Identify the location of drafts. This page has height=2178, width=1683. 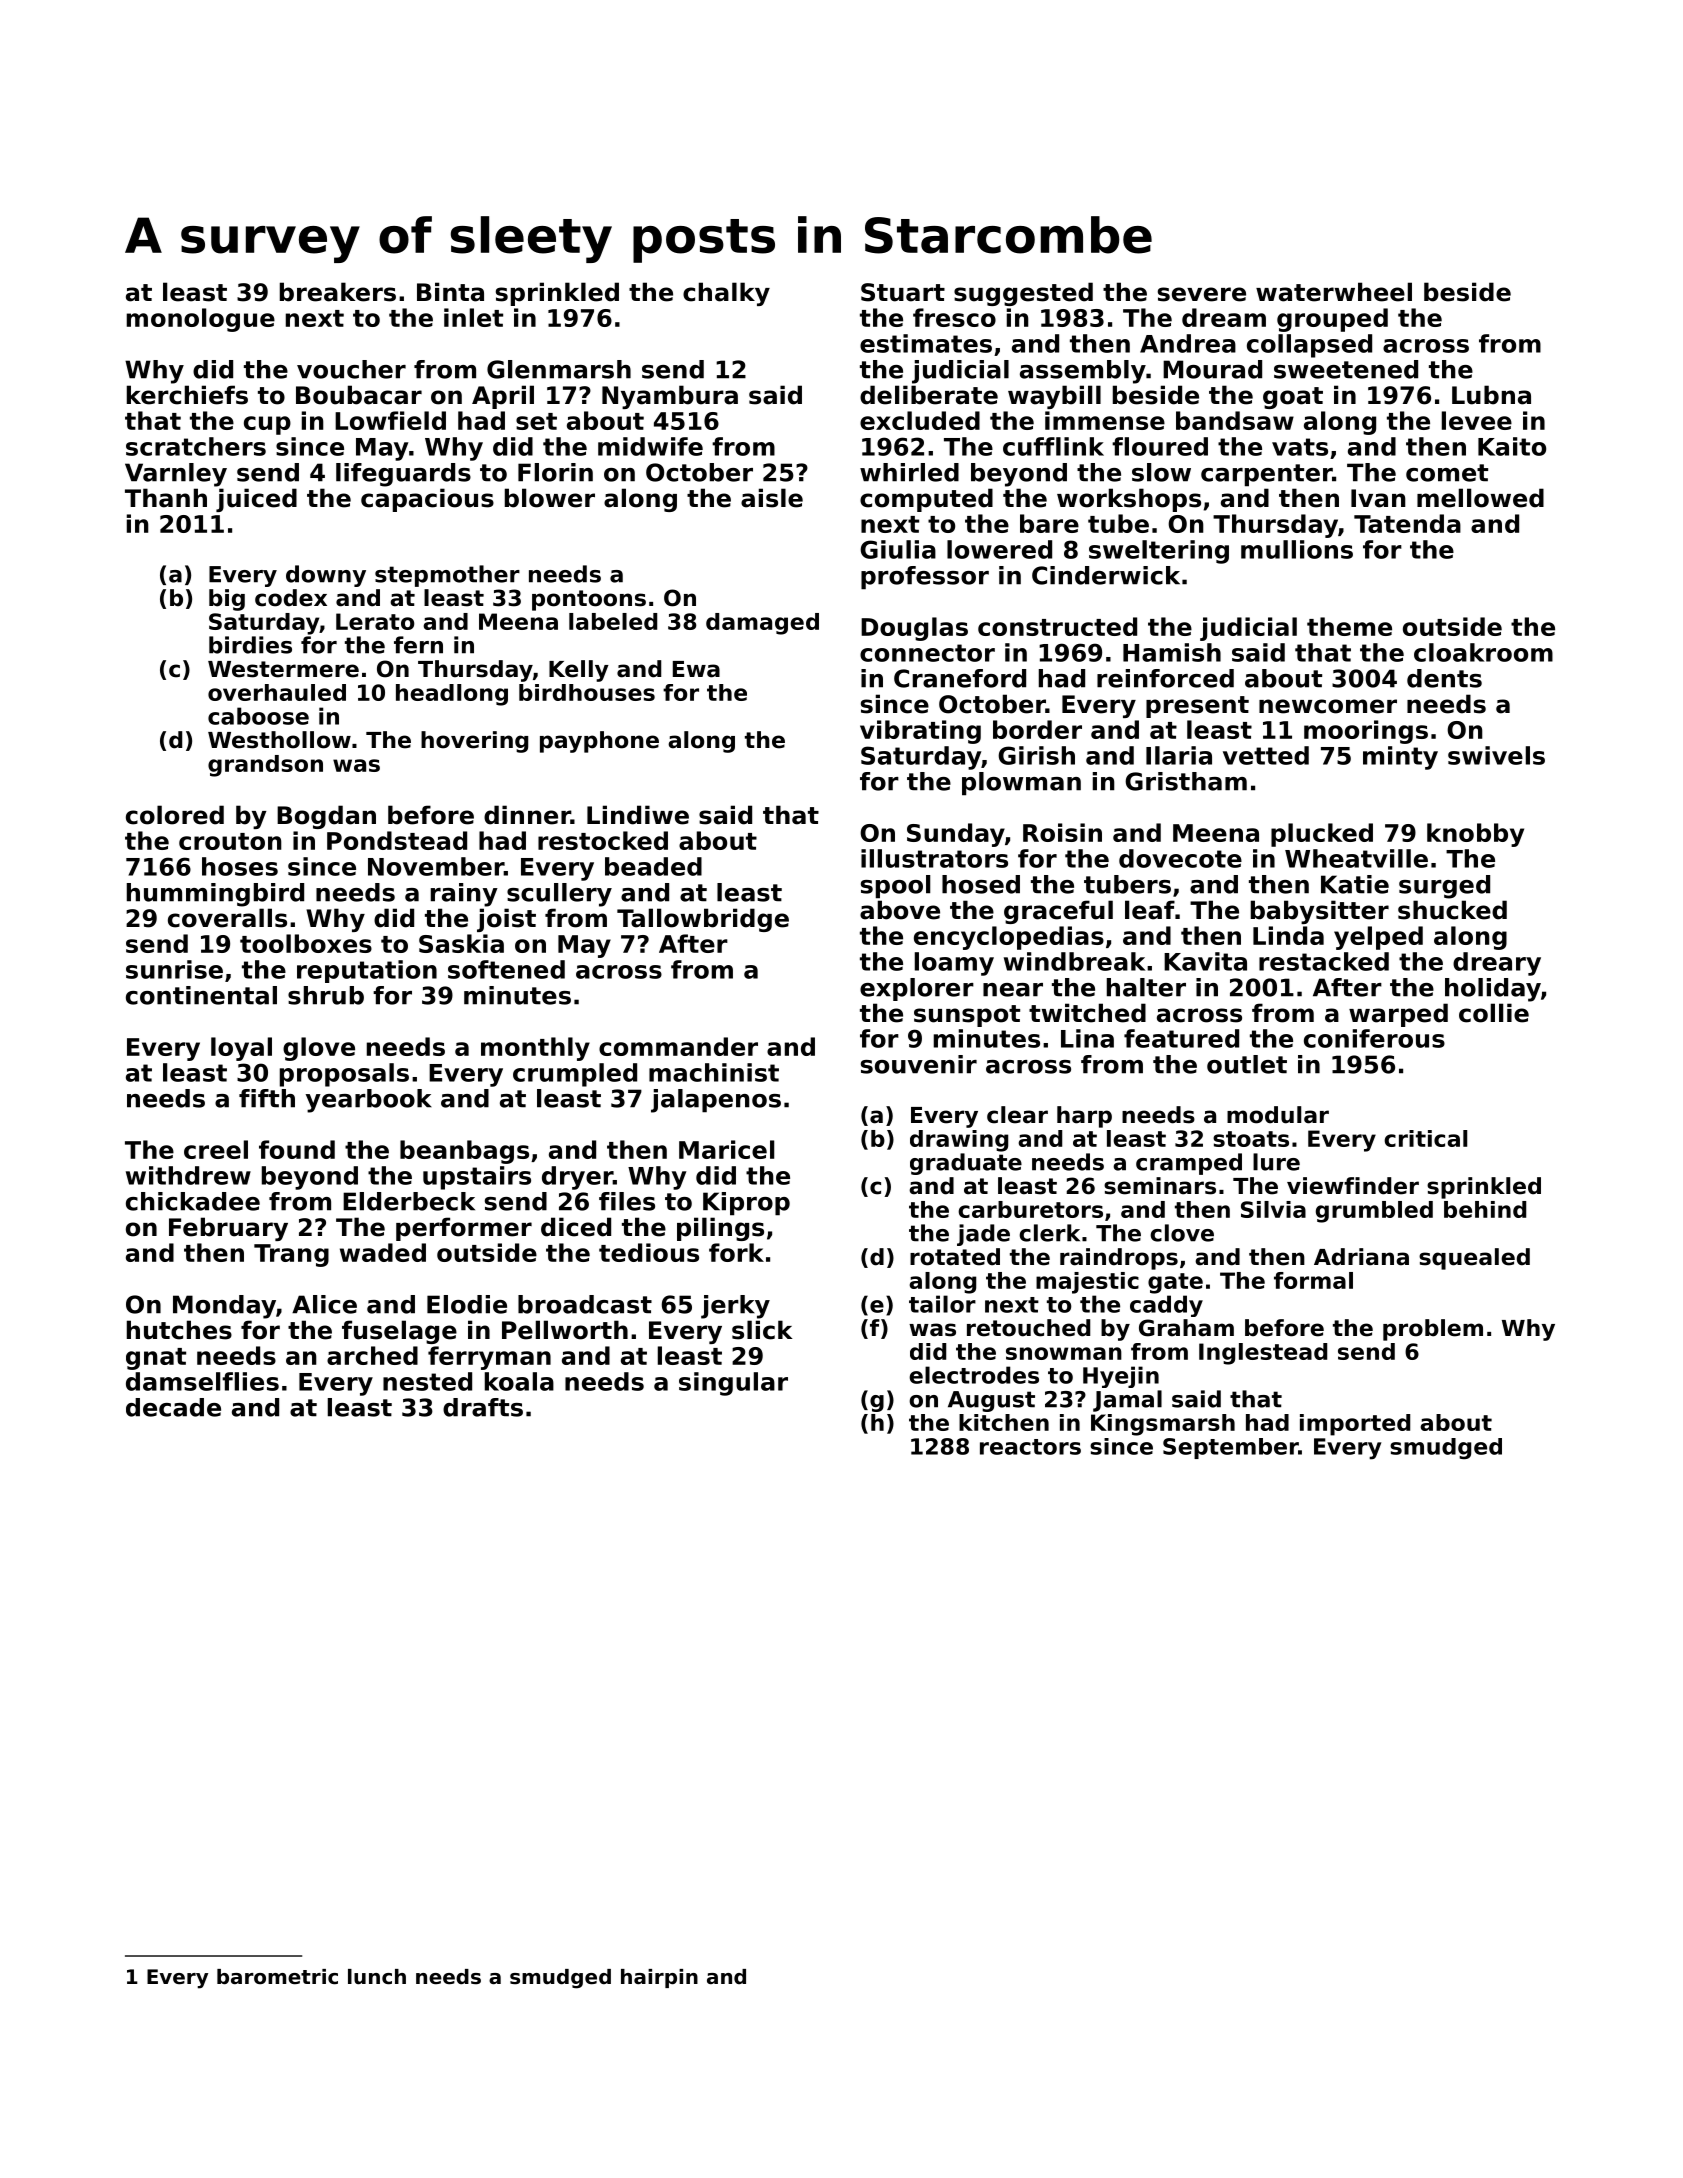
(483, 1407).
